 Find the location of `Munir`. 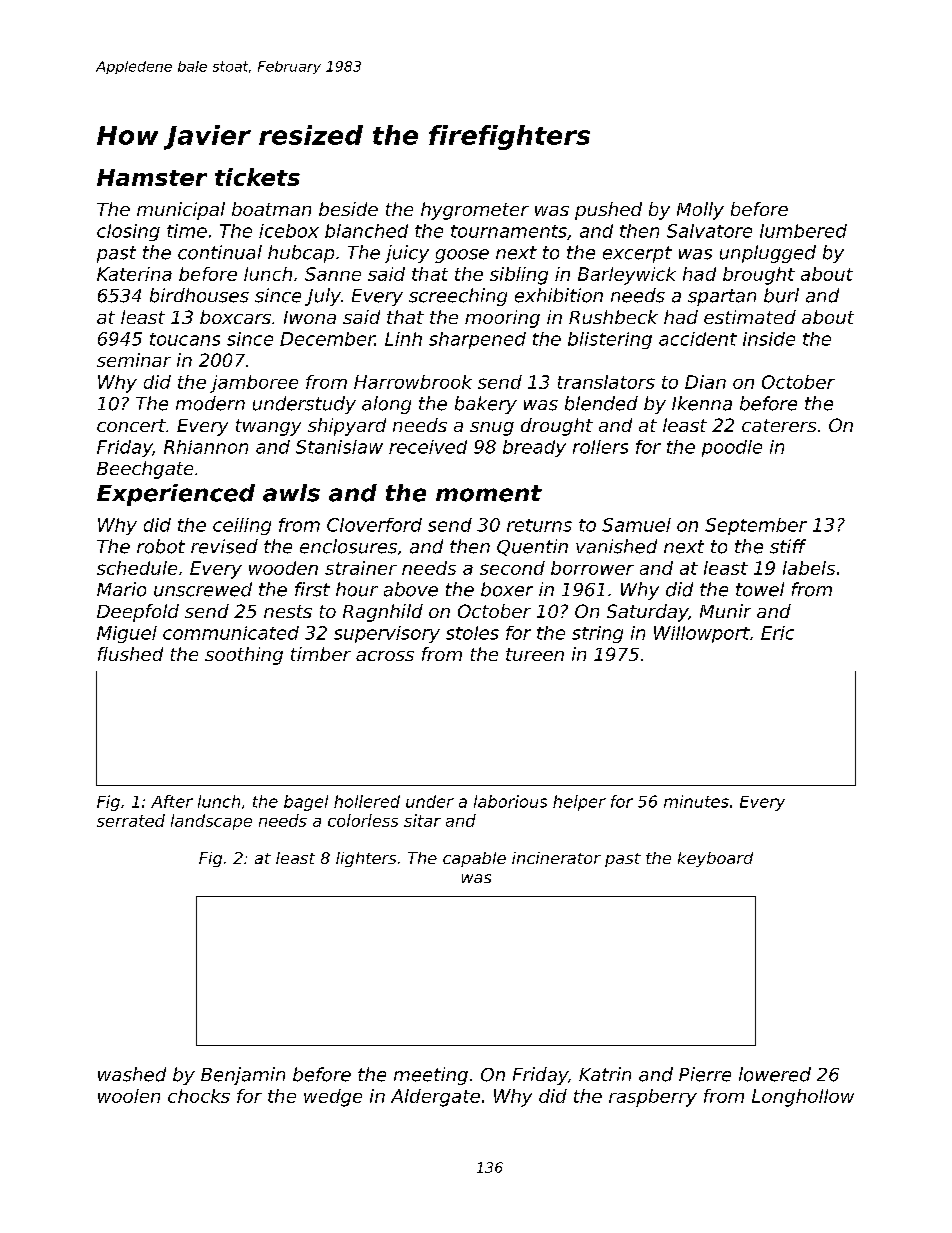

Munir is located at coordinates (725, 611).
